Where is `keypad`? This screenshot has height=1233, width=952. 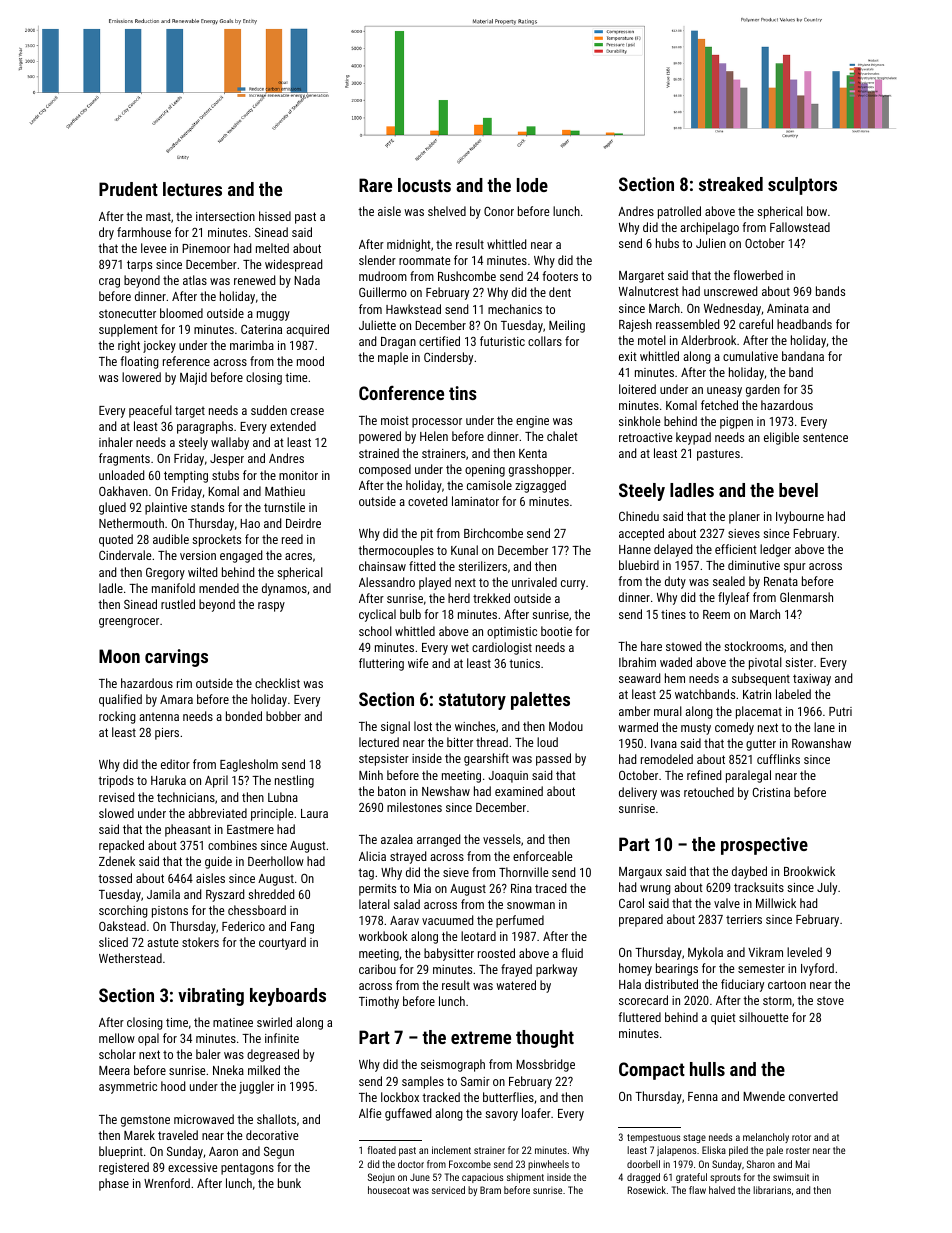
keypad is located at coordinates (693, 438).
